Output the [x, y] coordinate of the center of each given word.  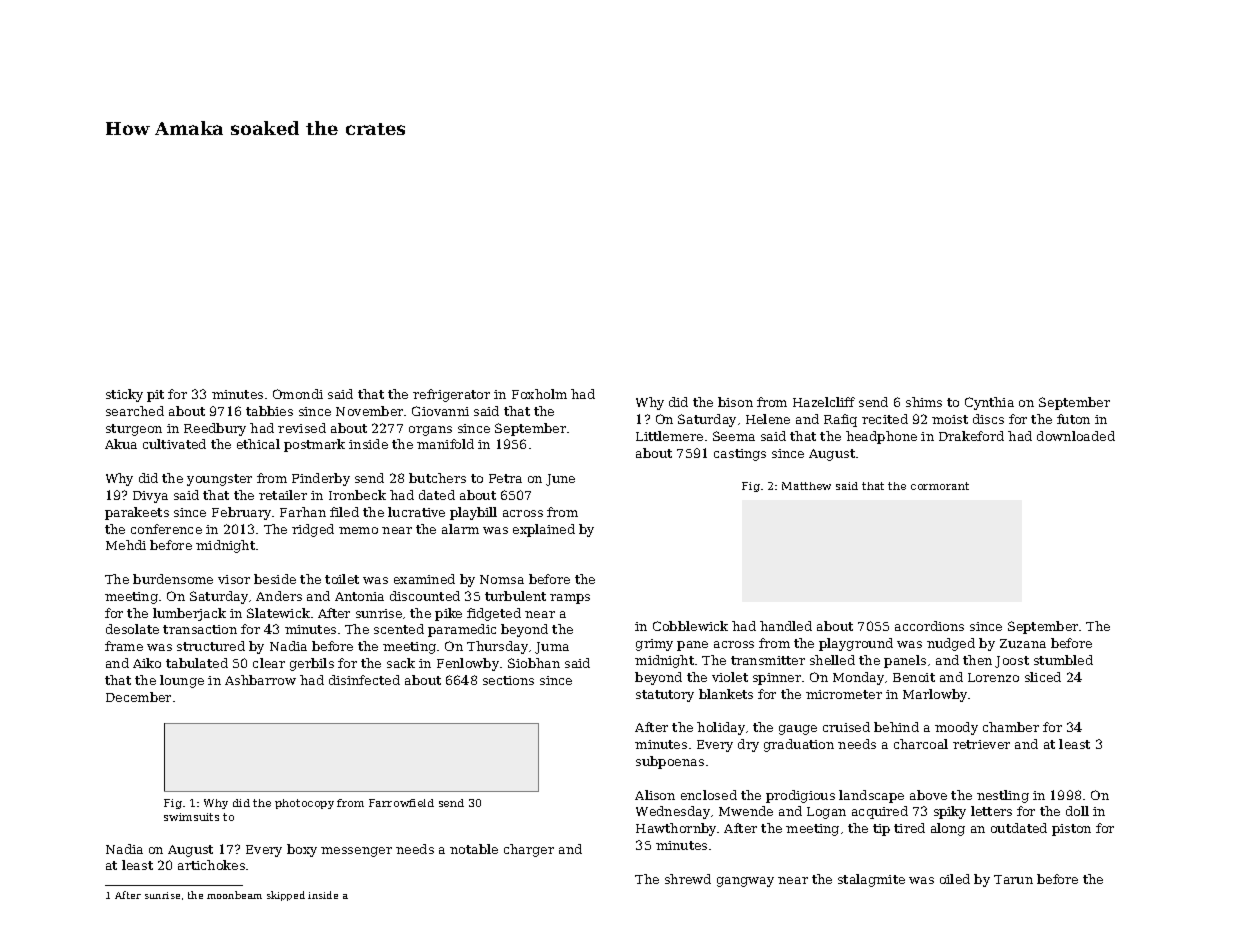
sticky [124, 395]
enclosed [709, 795]
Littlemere [669, 436]
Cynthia [989, 403]
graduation [799, 745]
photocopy [304, 804]
